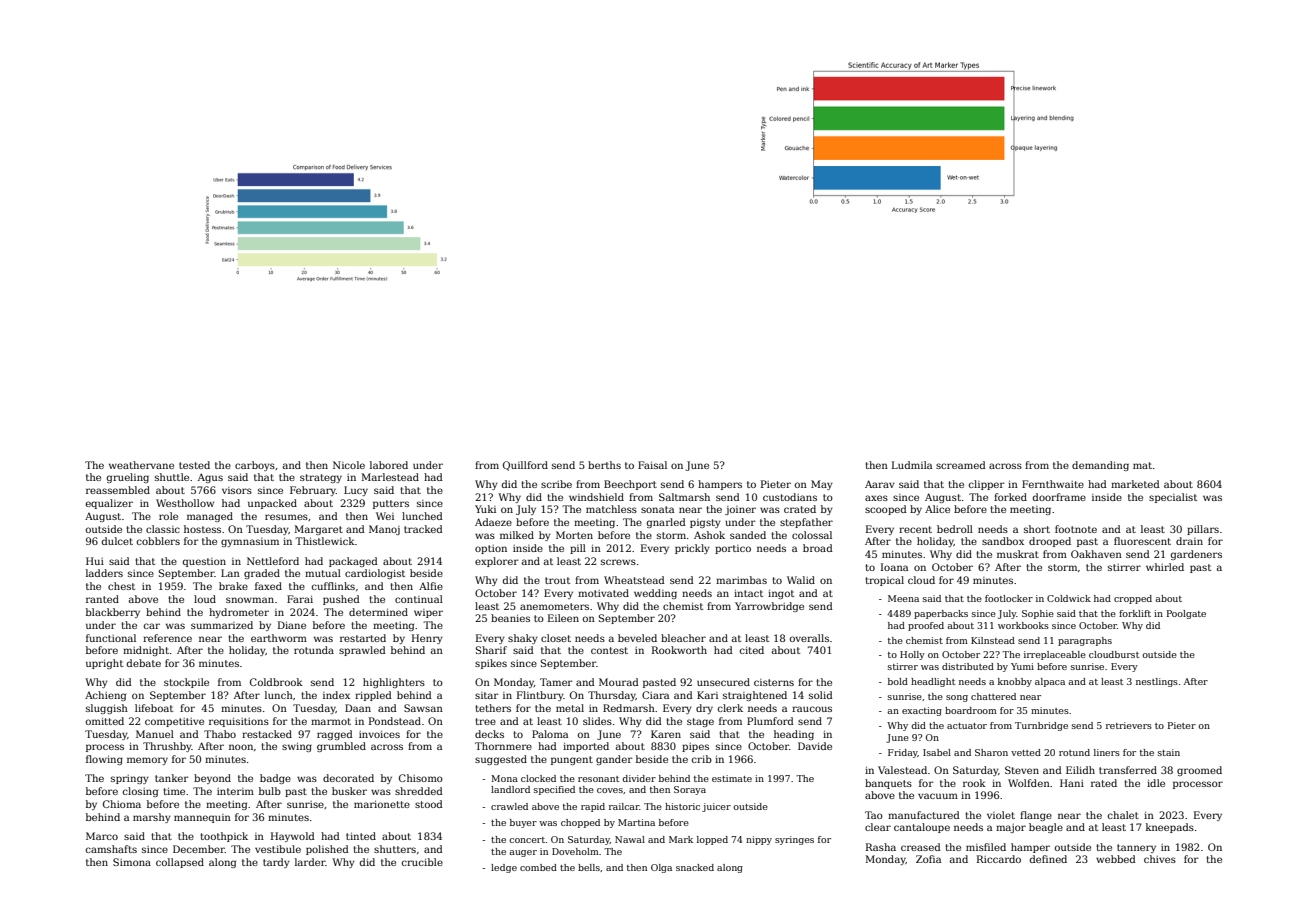 This page has height=924, width=1308. I want to click on Sophie, so click(1038, 614).
